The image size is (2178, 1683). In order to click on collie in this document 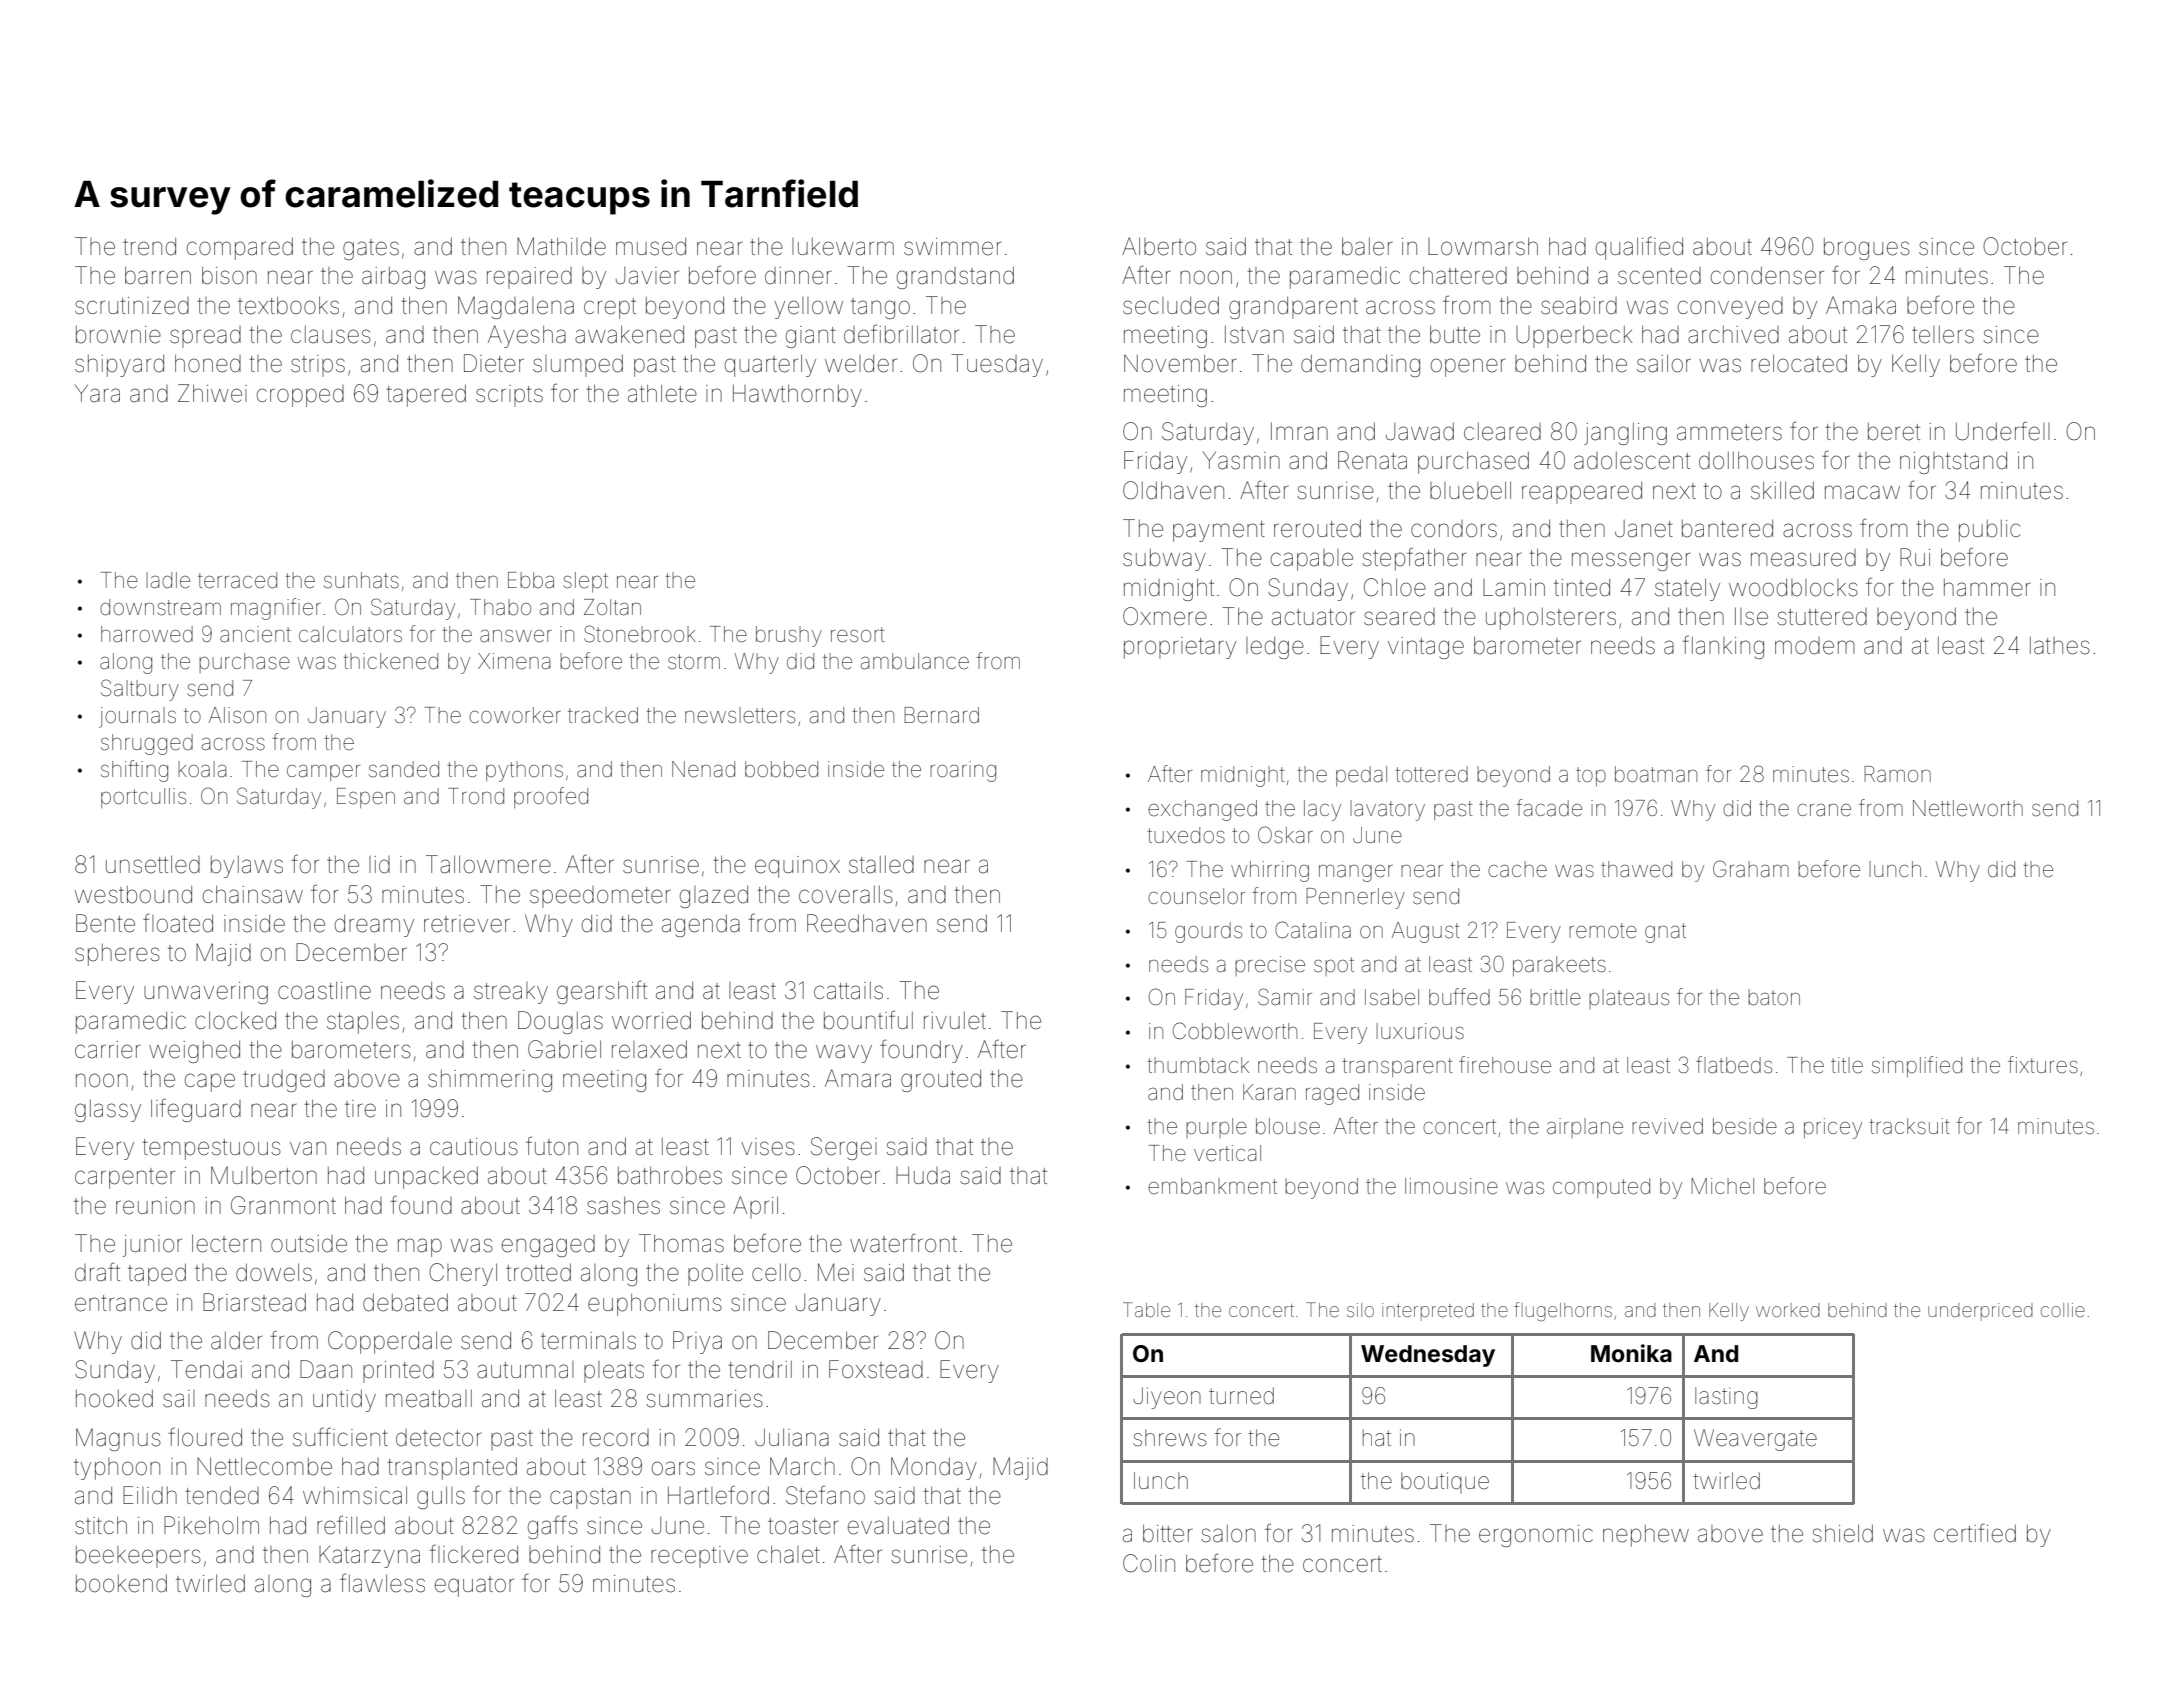, I will do `click(2063, 1310)`.
